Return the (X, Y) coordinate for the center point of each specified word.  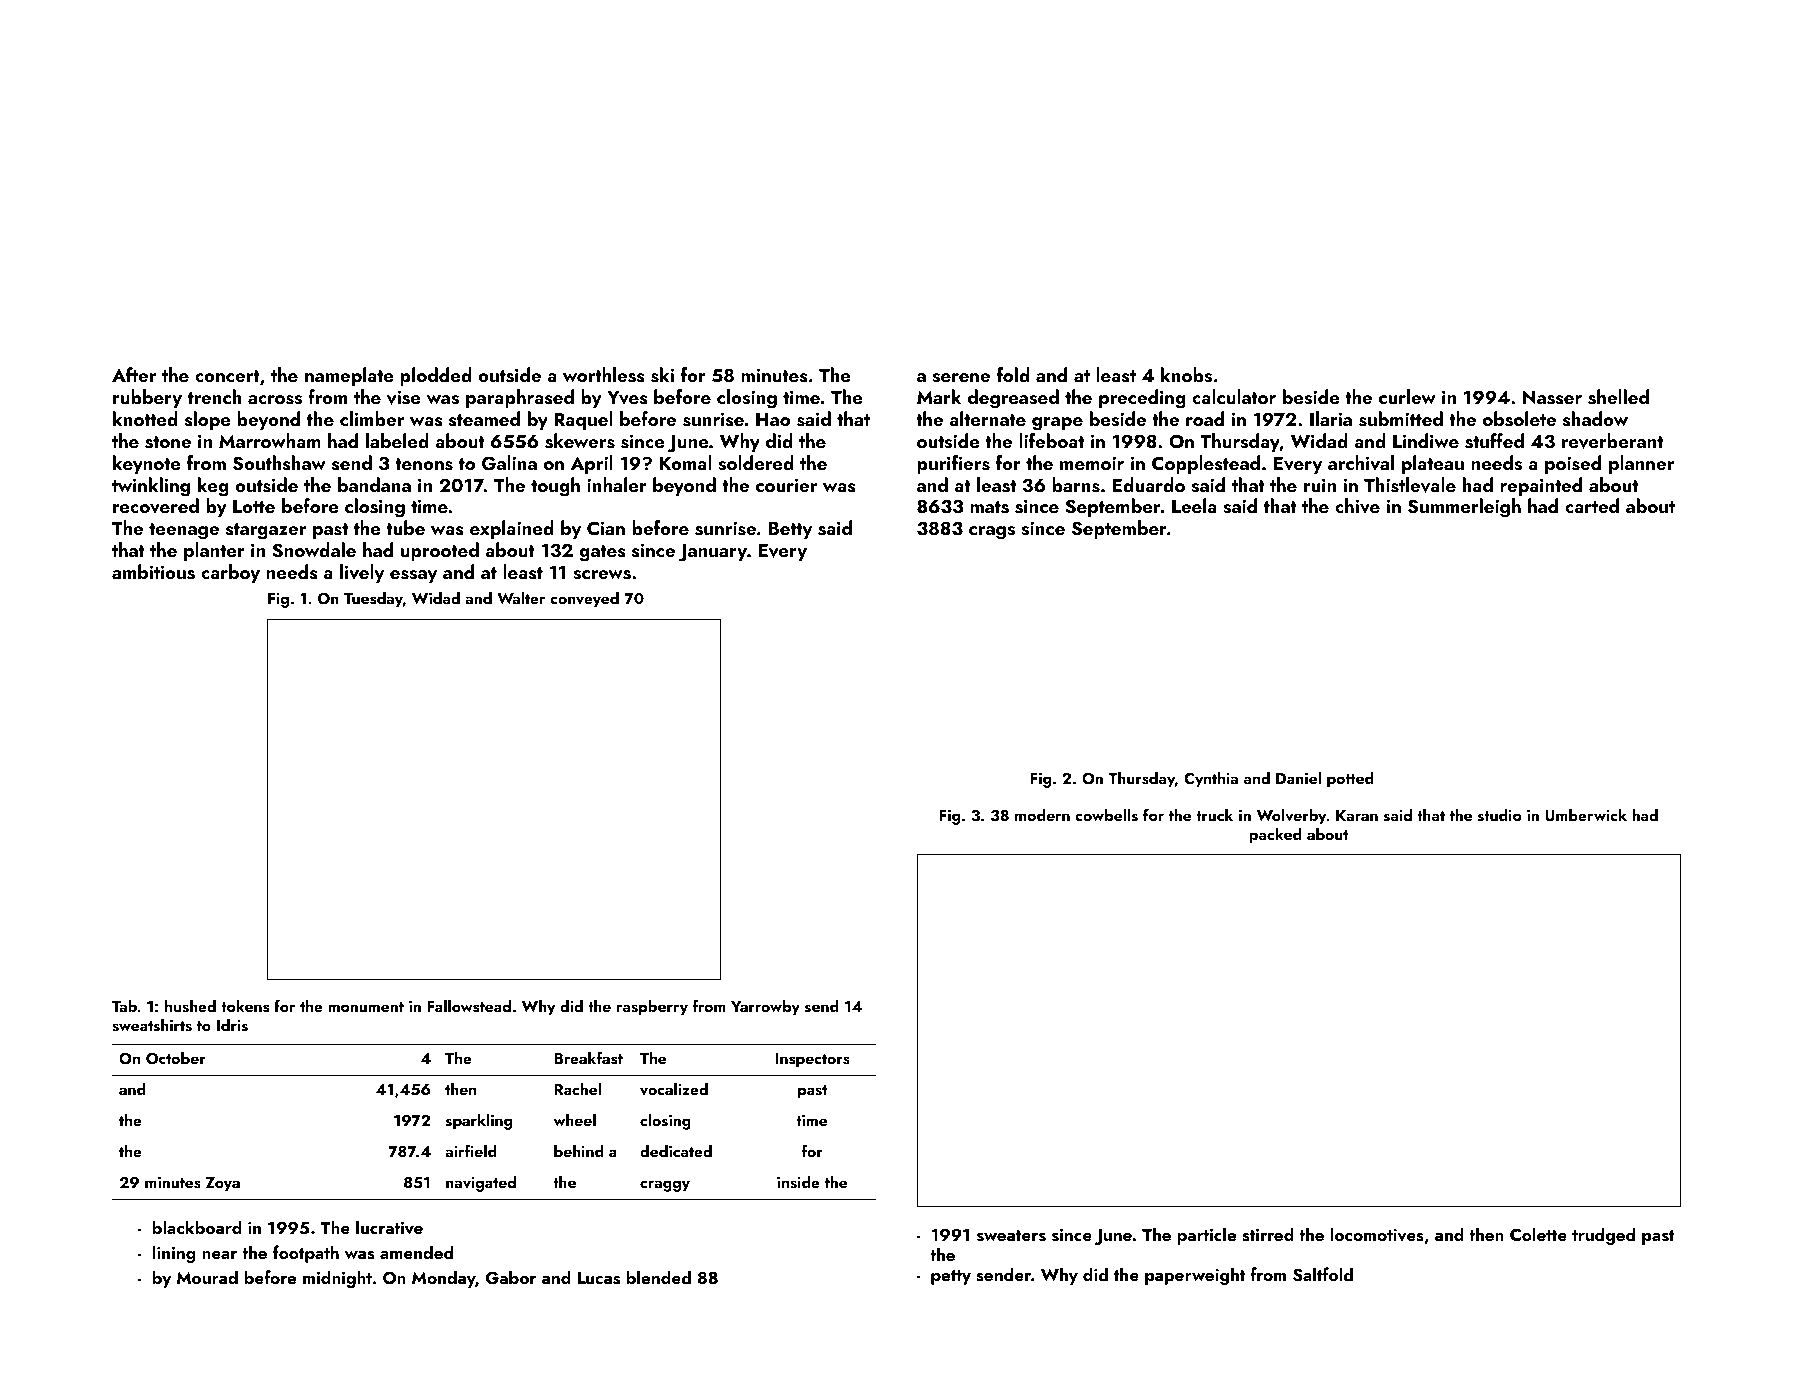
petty (951, 1277)
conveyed (584, 599)
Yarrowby (765, 1007)
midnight (337, 1279)
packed (1275, 835)
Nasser (1552, 397)
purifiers (953, 464)
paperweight (1195, 1276)
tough (555, 487)
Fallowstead (469, 1006)
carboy (230, 573)
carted (1592, 505)
